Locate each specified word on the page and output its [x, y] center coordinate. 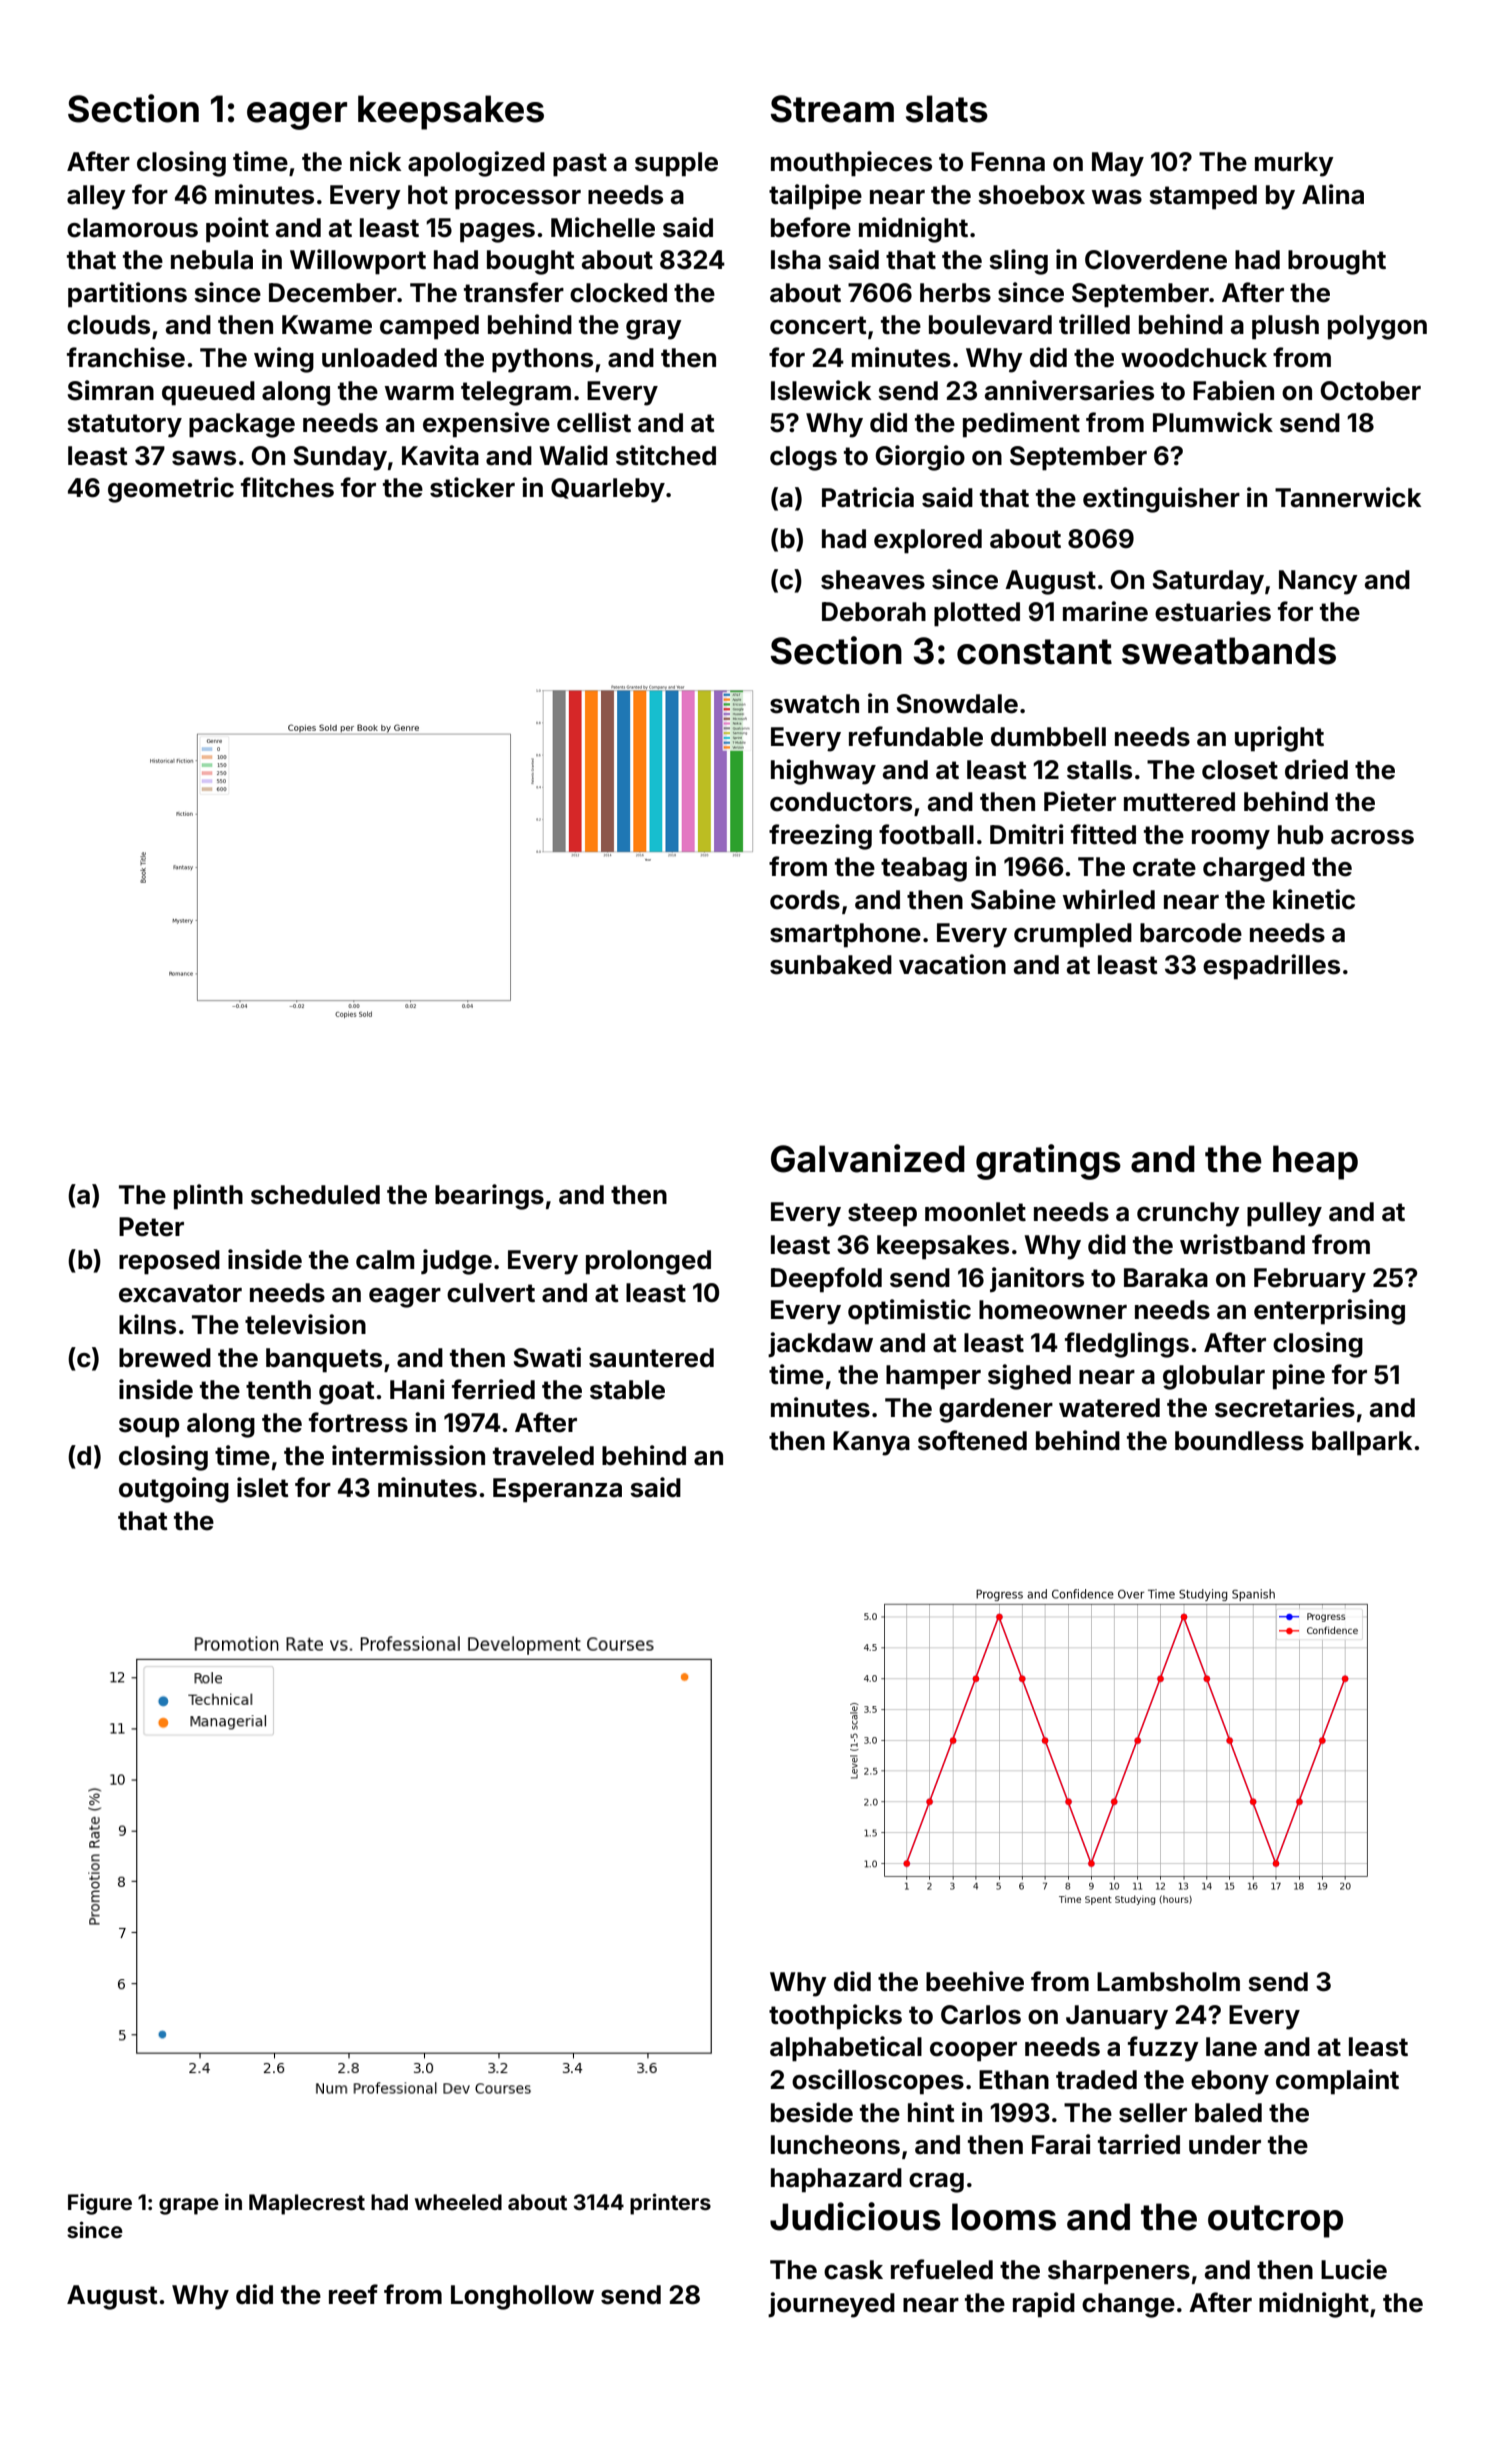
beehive [975, 1981]
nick [375, 161]
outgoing [174, 1490]
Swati [547, 1357]
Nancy [1318, 582]
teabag [924, 869]
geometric [171, 490]
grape [189, 2206]
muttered [1179, 802]
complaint [1337, 2082]
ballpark [1362, 1443]
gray [654, 330]
